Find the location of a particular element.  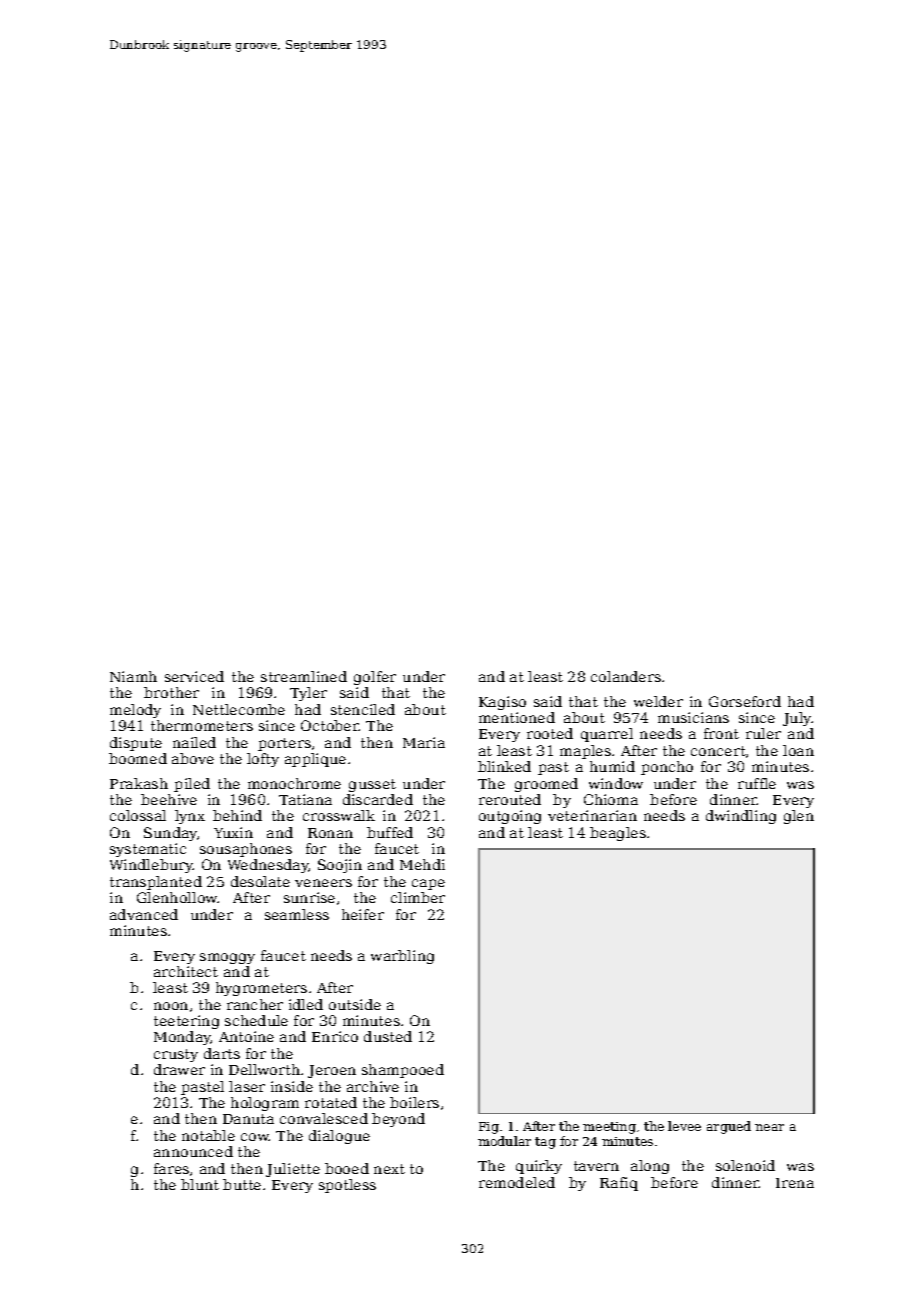

shampooed is located at coordinates (403, 1071).
